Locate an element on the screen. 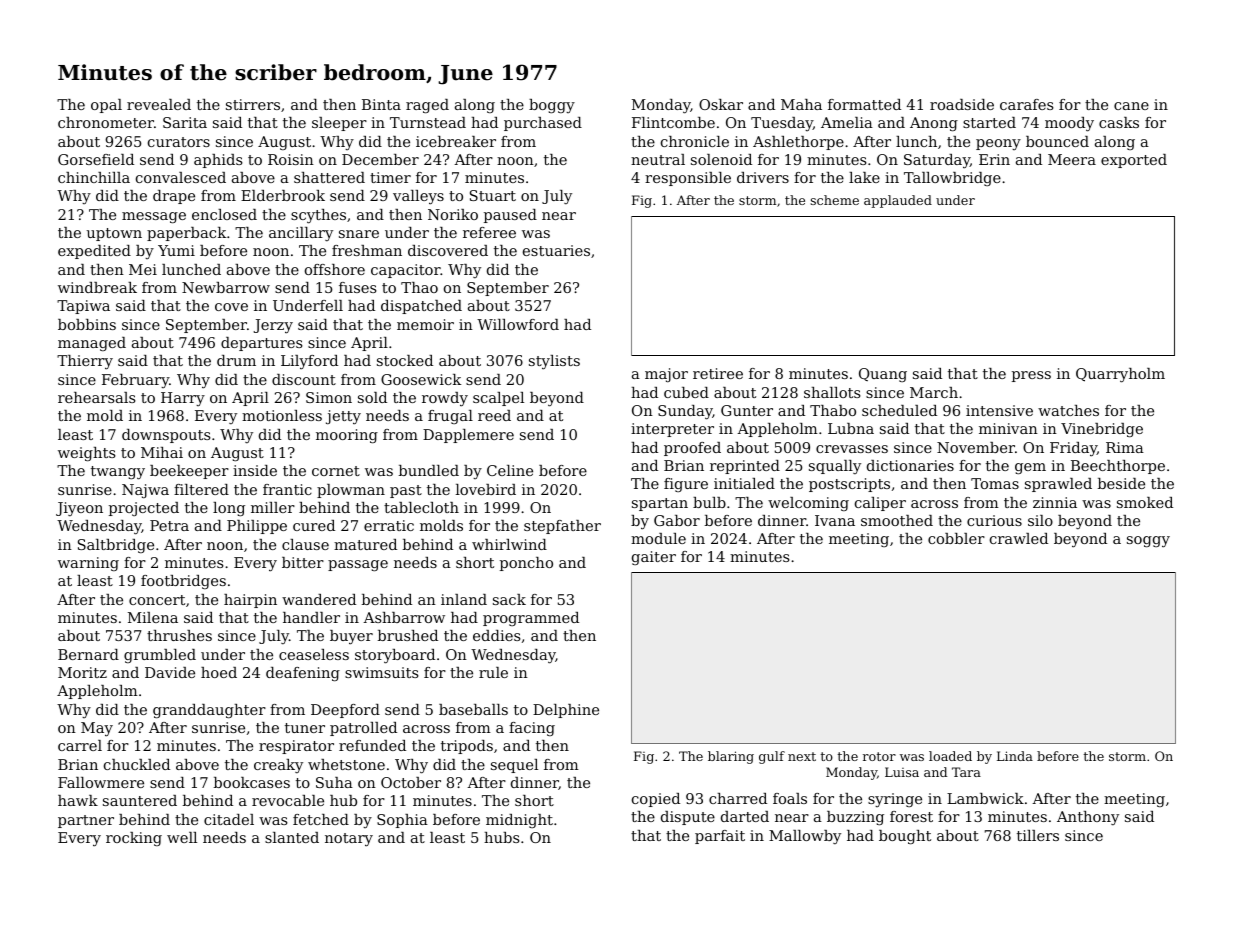  reed is located at coordinates (494, 415).
